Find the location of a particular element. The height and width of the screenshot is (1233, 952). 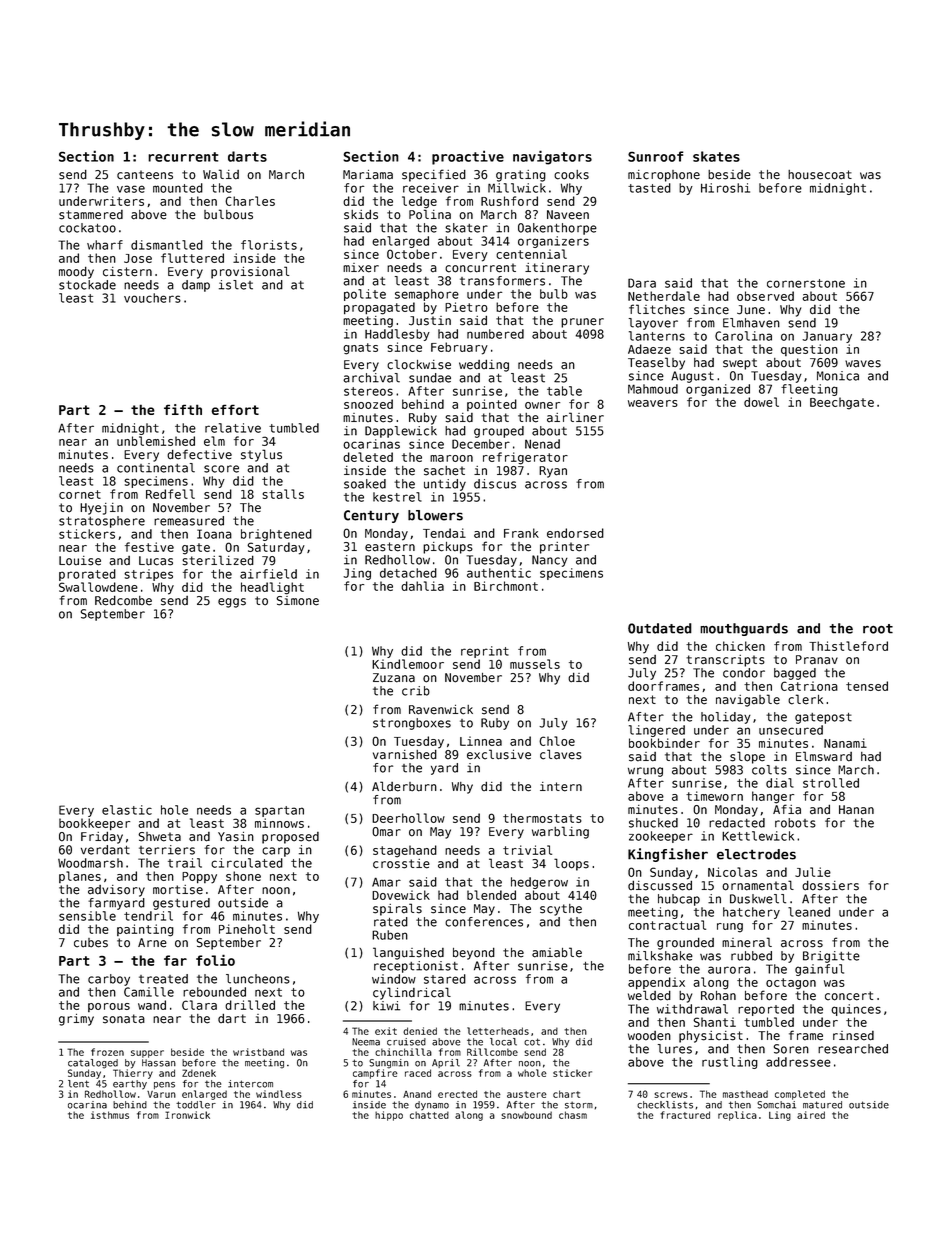

remeasured is located at coordinates (189, 521).
